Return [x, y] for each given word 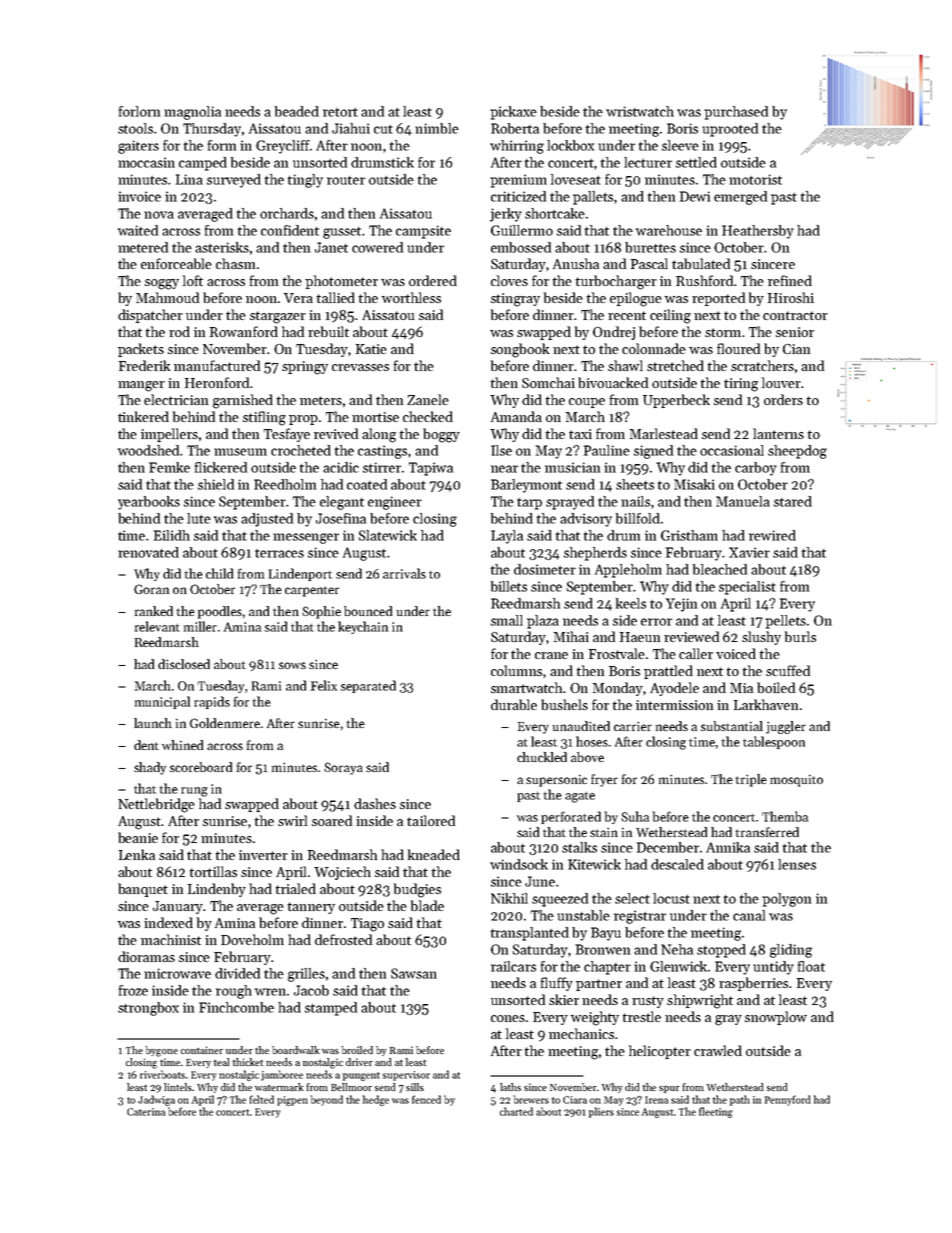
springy [305, 368]
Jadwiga [156, 1100]
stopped [721, 951]
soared [332, 820]
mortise [375, 417]
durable [514, 704]
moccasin [146, 162]
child [219, 573]
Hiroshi [791, 297]
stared [793, 501]
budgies [417, 890]
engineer [395, 503]
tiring [741, 385]
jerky [506, 215]
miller [200, 626]
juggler [786, 727]
